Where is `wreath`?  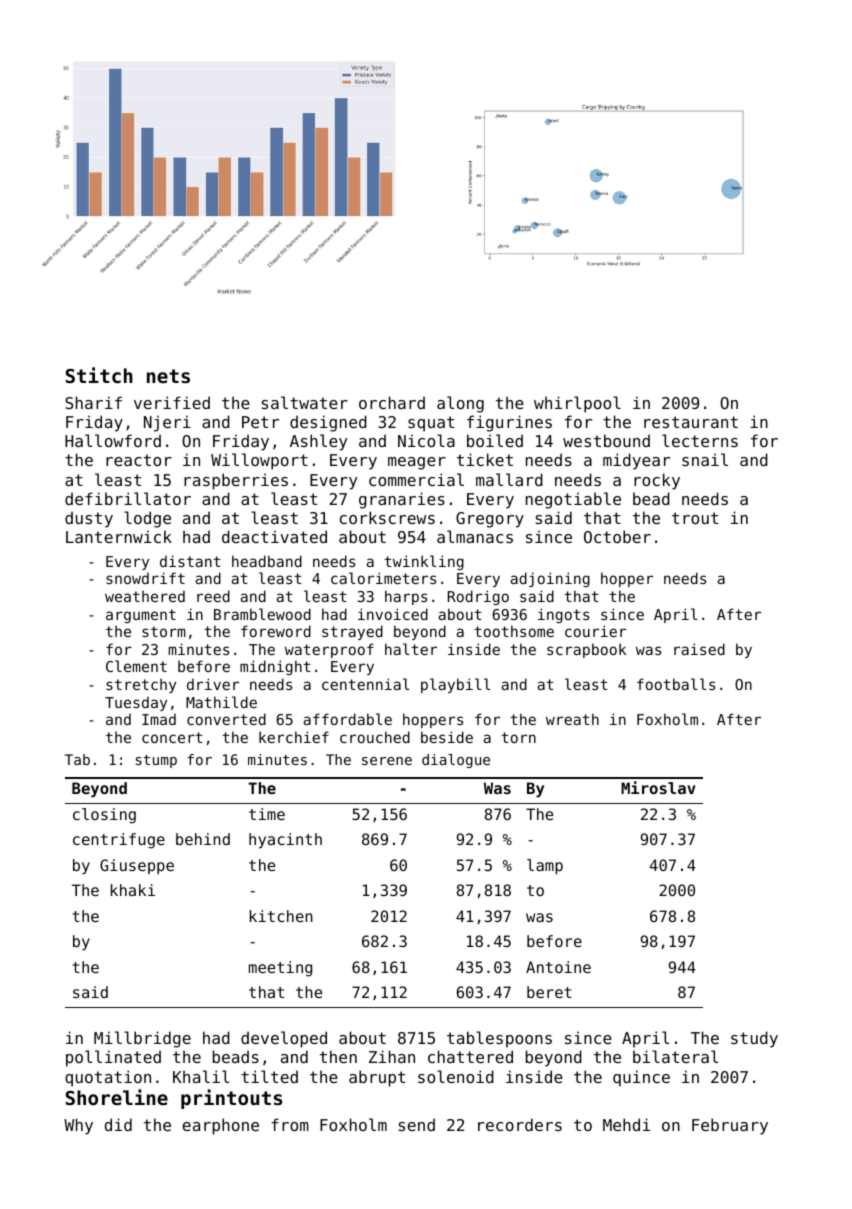 wreath is located at coordinates (572, 719).
